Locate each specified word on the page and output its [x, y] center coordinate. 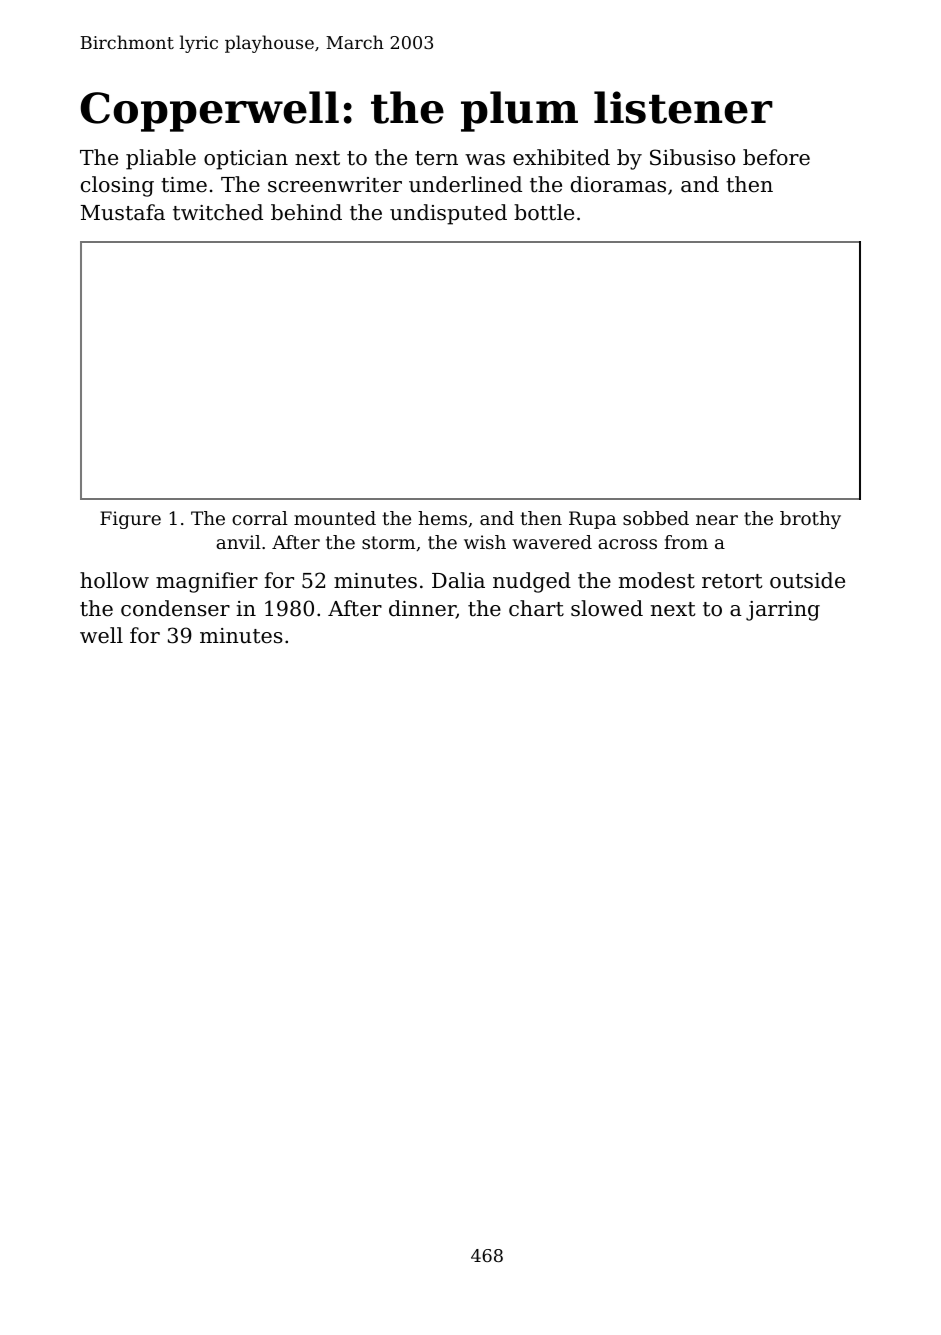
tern [436, 158]
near [717, 520]
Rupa [592, 520]
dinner [422, 609]
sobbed [656, 518]
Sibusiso [692, 157]
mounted [335, 518]
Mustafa [123, 212]
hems [442, 518]
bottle [544, 212]
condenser [175, 608]
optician [246, 160]
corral [260, 518]
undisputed [448, 214]
